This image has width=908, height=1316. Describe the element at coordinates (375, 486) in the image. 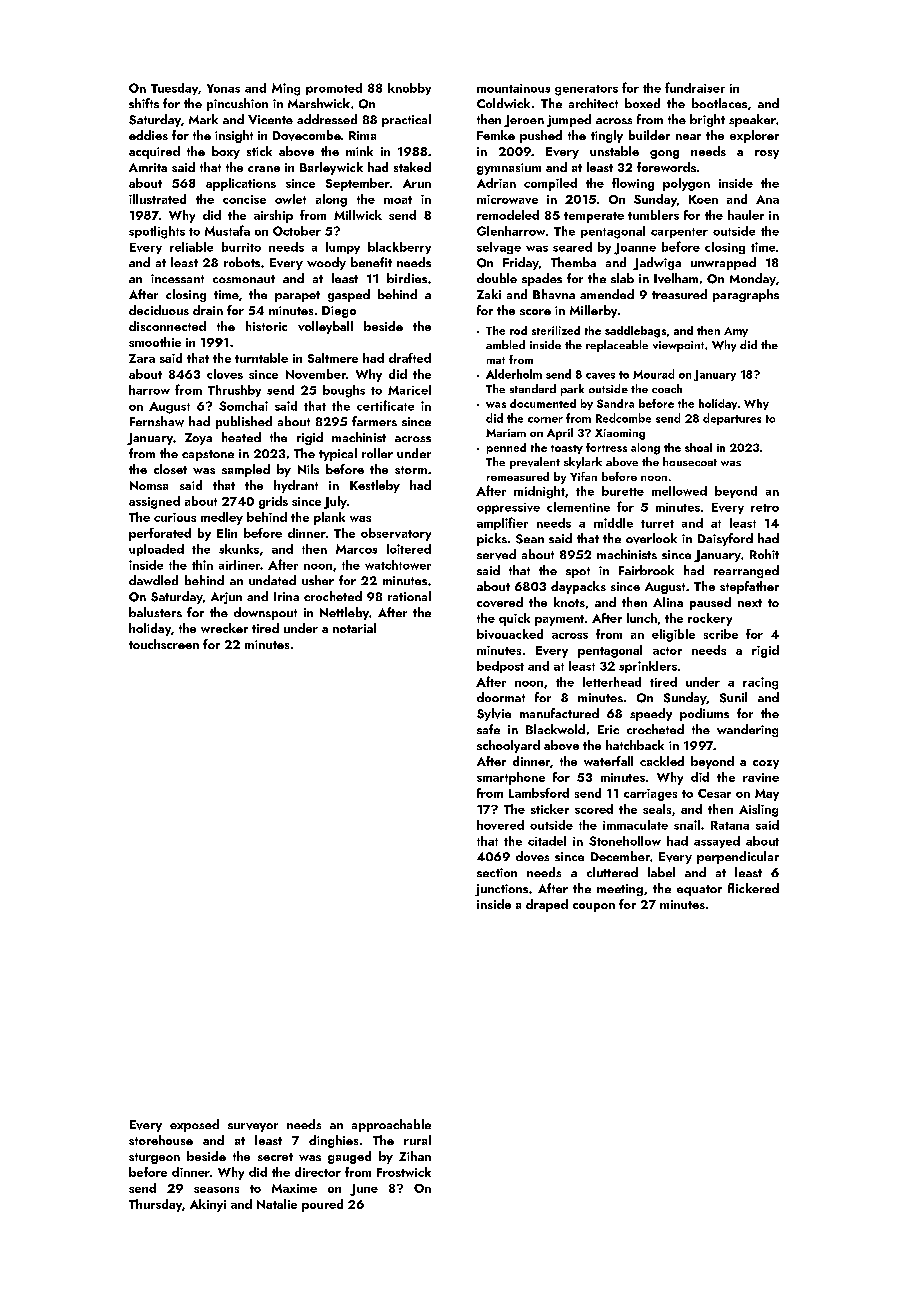

I see `Kestleby` at that location.
